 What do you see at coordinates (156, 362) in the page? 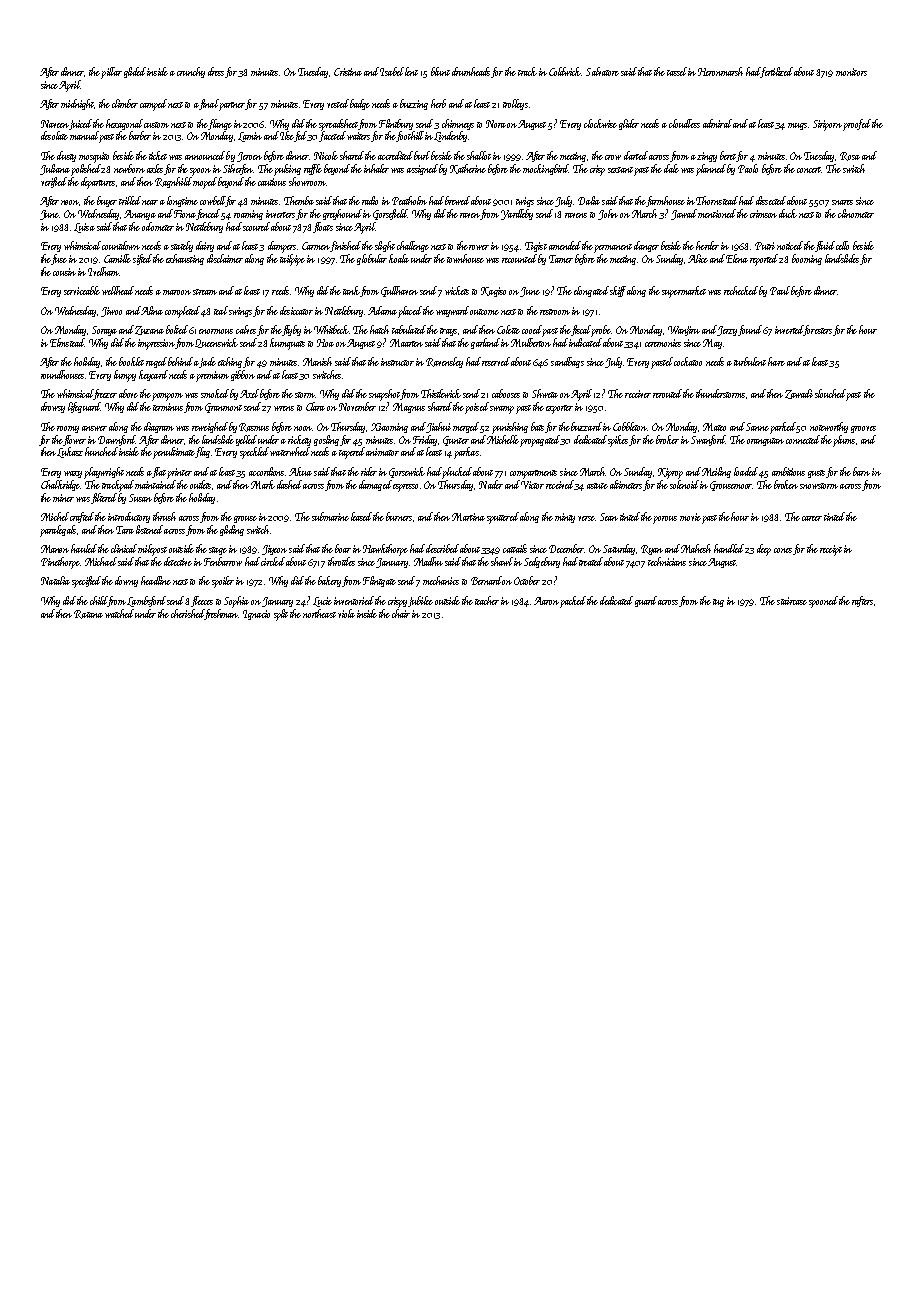
I see `raged` at bounding box center [156, 362].
